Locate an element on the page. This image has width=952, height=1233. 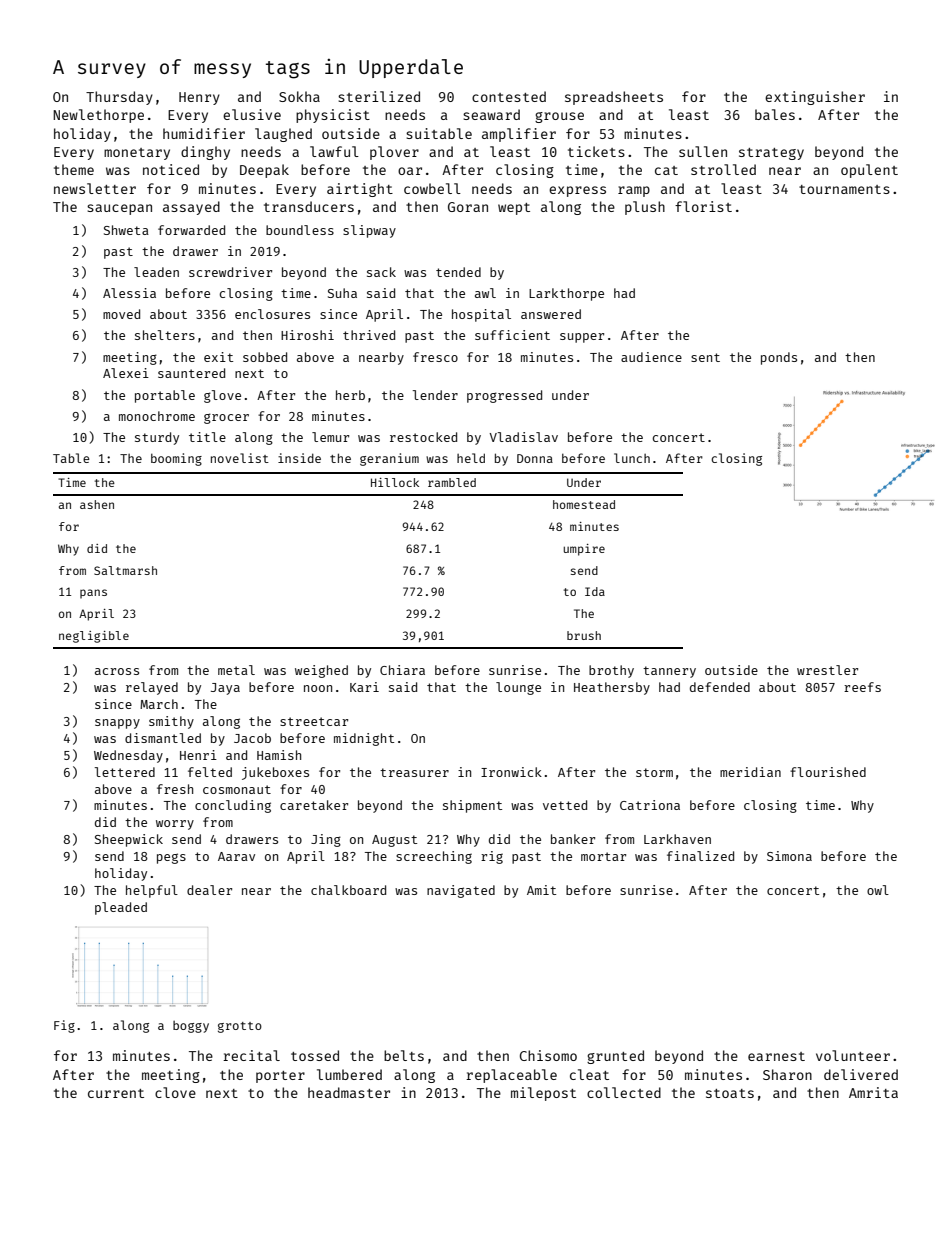
lunch is located at coordinates (632, 458).
